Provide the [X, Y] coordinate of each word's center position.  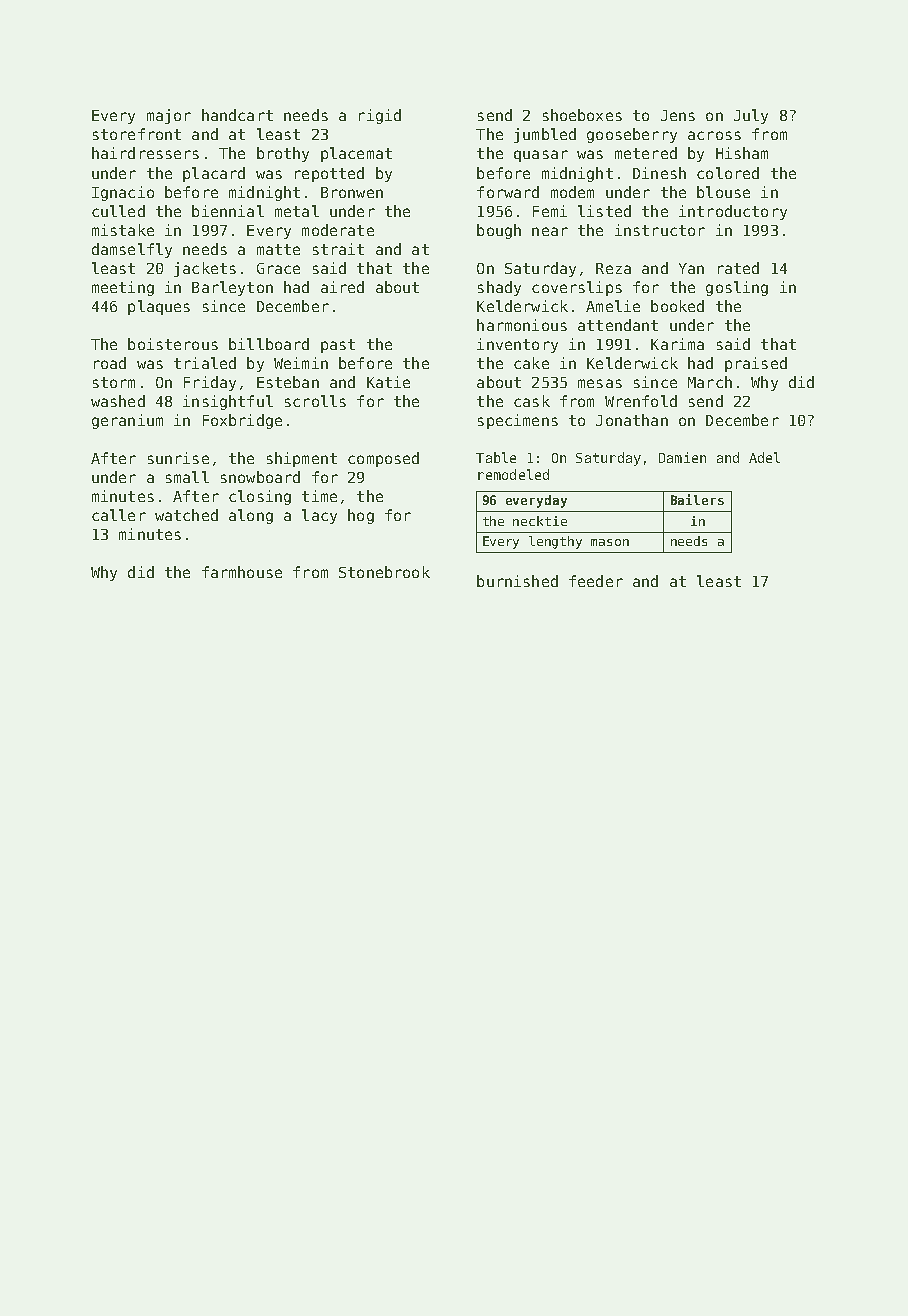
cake [531, 363]
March [710, 382]
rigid [380, 116]
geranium [127, 421]
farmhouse [242, 572]
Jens [678, 115]
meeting [123, 288]
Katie [388, 382]
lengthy [555, 542]
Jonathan [632, 420]
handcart [237, 115]
